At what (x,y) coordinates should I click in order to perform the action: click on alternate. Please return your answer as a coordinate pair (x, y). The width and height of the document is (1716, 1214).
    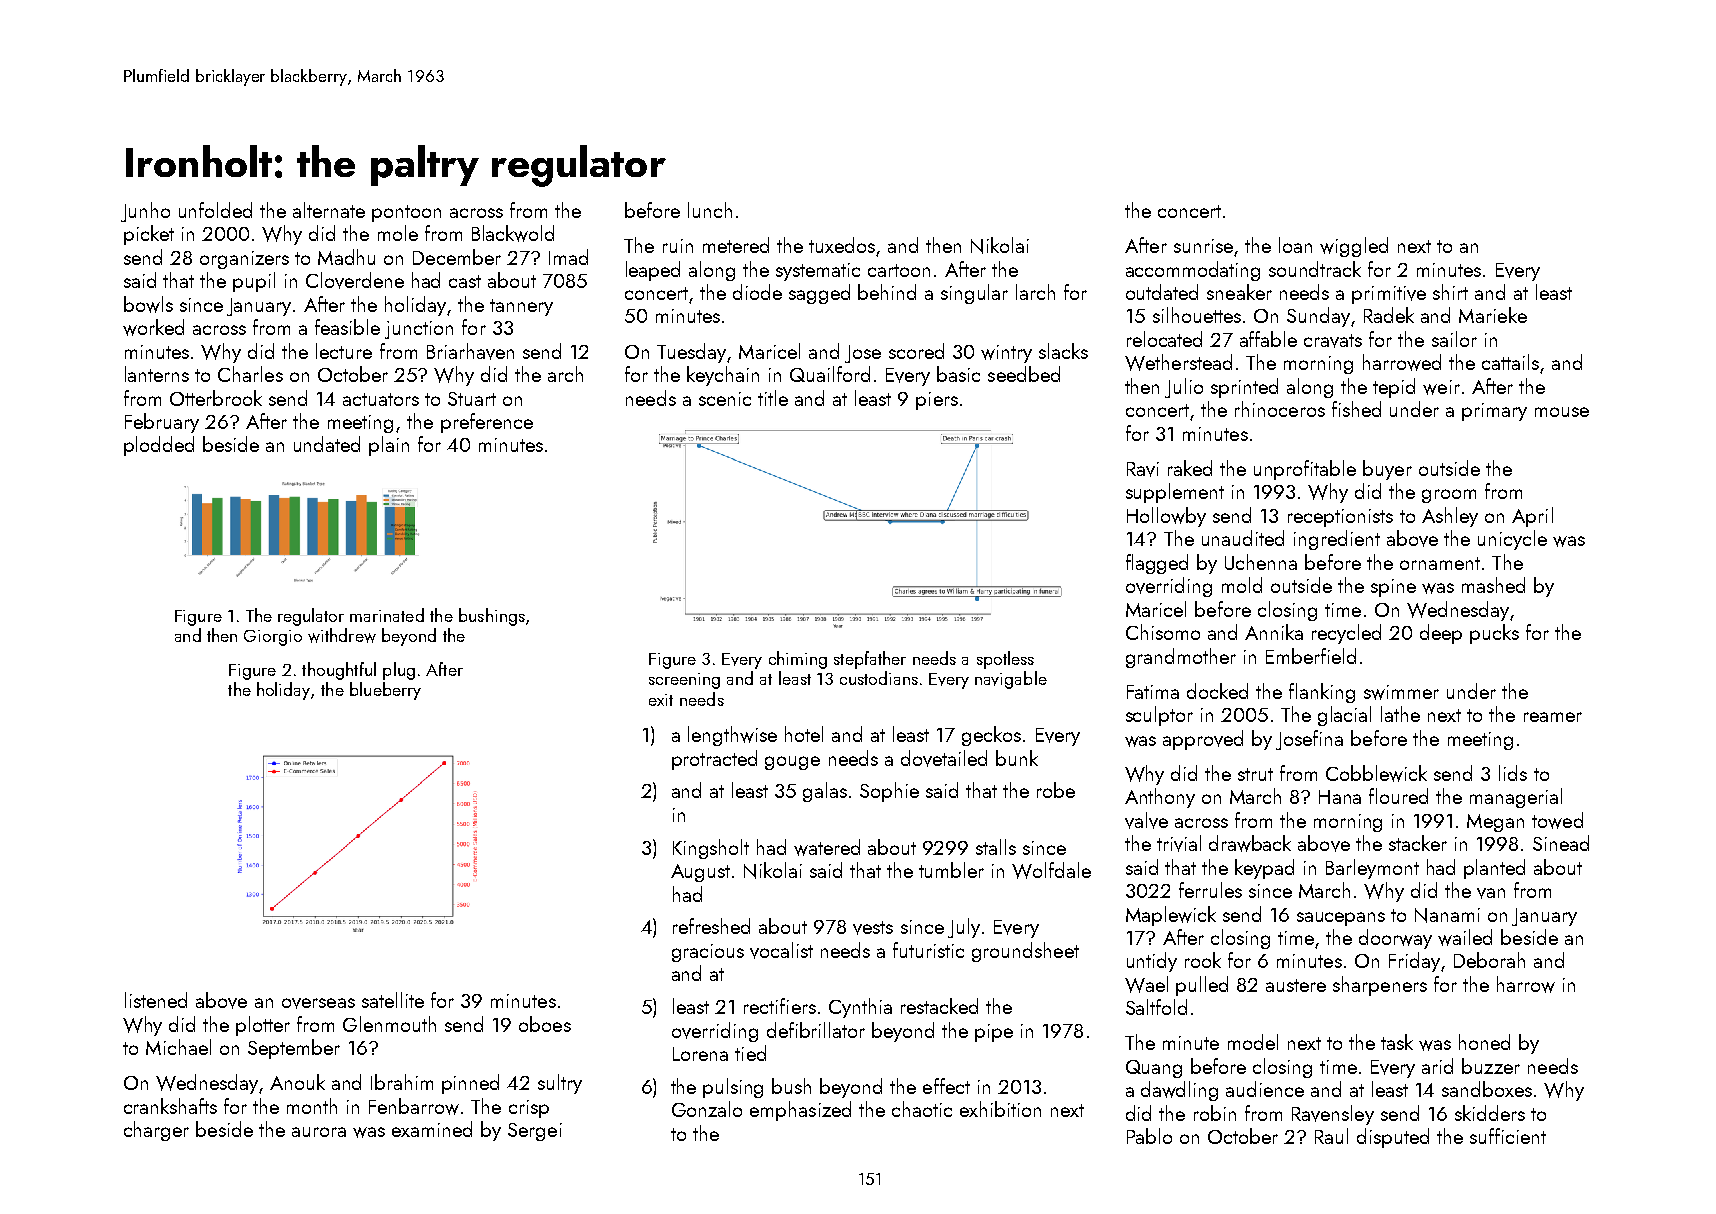
    Looking at the image, I should click on (329, 210).
